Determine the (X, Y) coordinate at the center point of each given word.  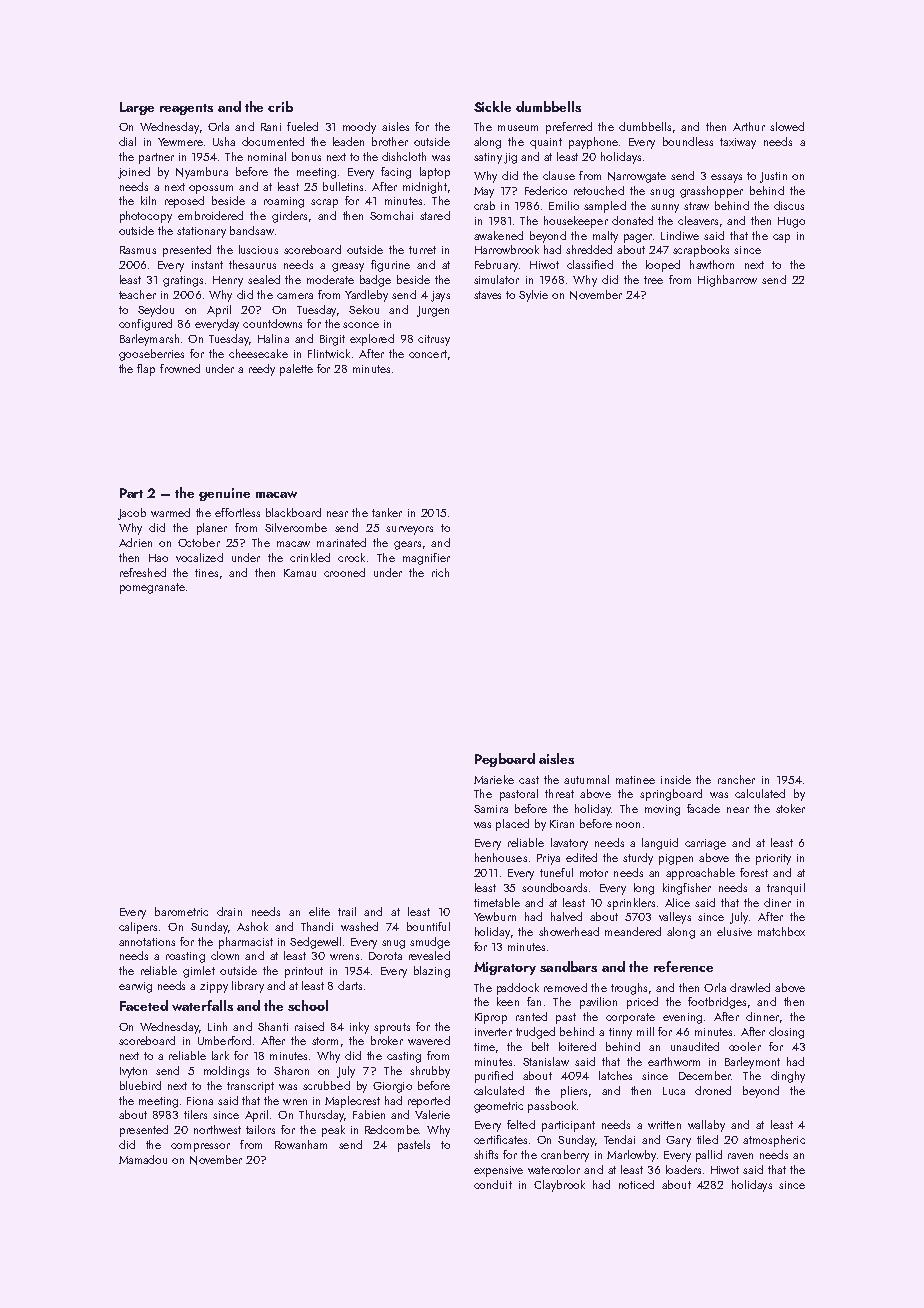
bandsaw (252, 230)
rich (440, 572)
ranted (531, 1016)
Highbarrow (727, 281)
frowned (180, 368)
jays (440, 296)
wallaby (706, 1126)
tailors (260, 1129)
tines (206, 573)
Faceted (144, 1005)
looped (663, 266)
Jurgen (433, 311)
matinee (635, 780)
